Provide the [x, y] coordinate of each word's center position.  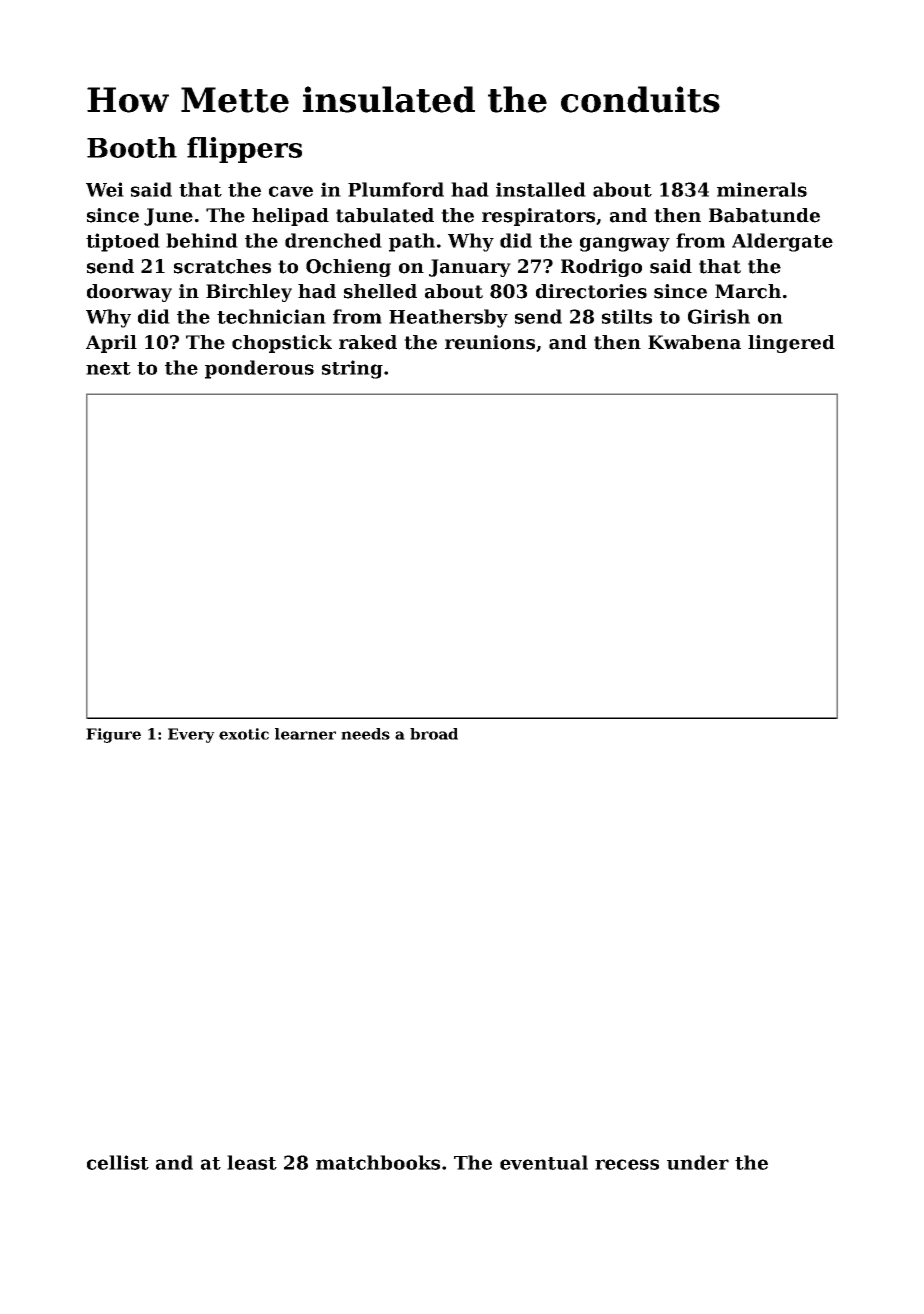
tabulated [385, 215]
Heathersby [448, 318]
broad [434, 734]
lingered [791, 344]
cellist [118, 1162]
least [252, 1162]
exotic [244, 734]
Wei [105, 189]
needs [365, 734]
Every [191, 735]
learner [305, 734]
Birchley [249, 293]
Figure [113, 735]
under [698, 1162]
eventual [544, 1162]
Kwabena [694, 342]
